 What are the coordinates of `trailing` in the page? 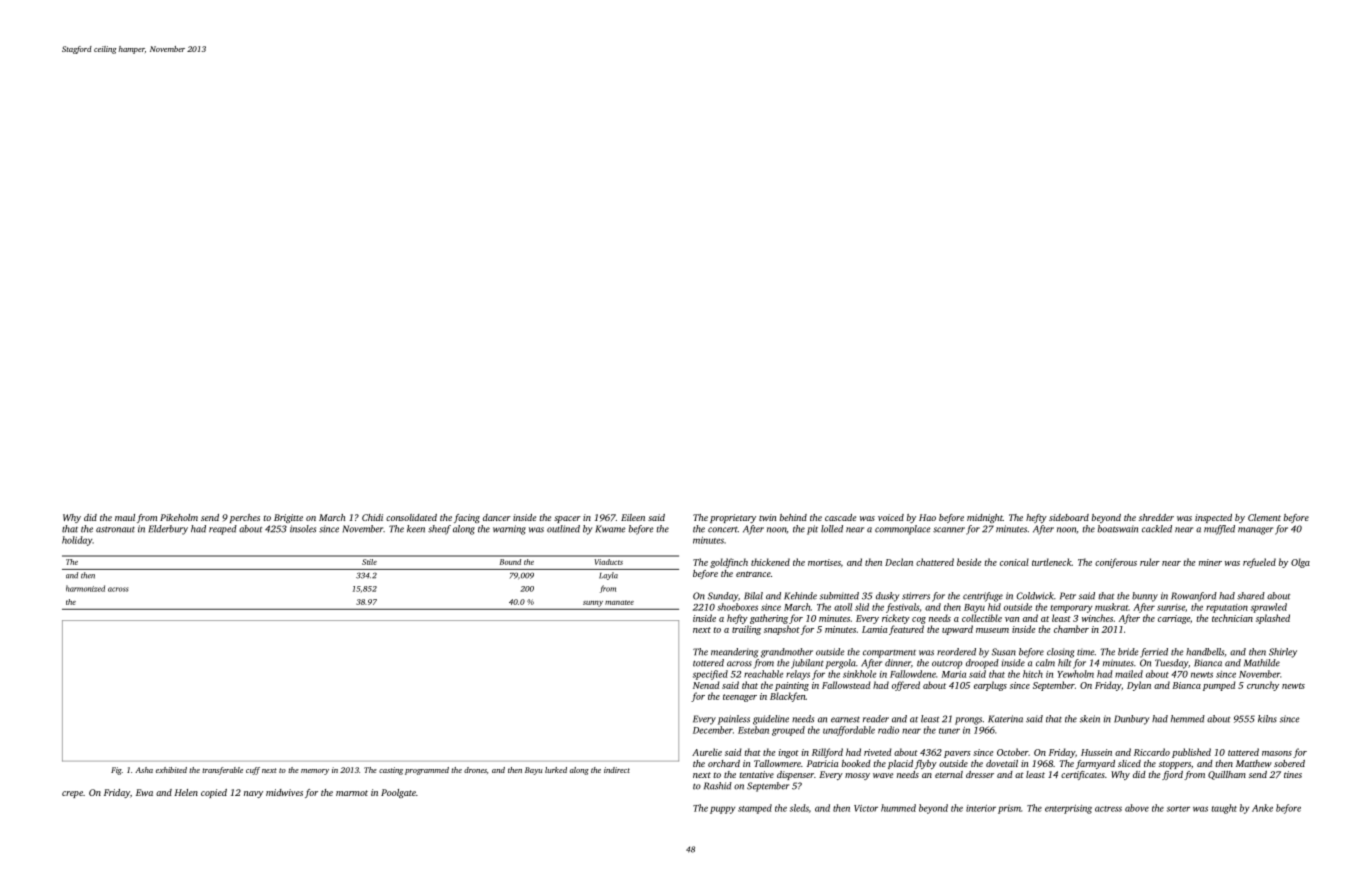 It's located at (746, 630).
